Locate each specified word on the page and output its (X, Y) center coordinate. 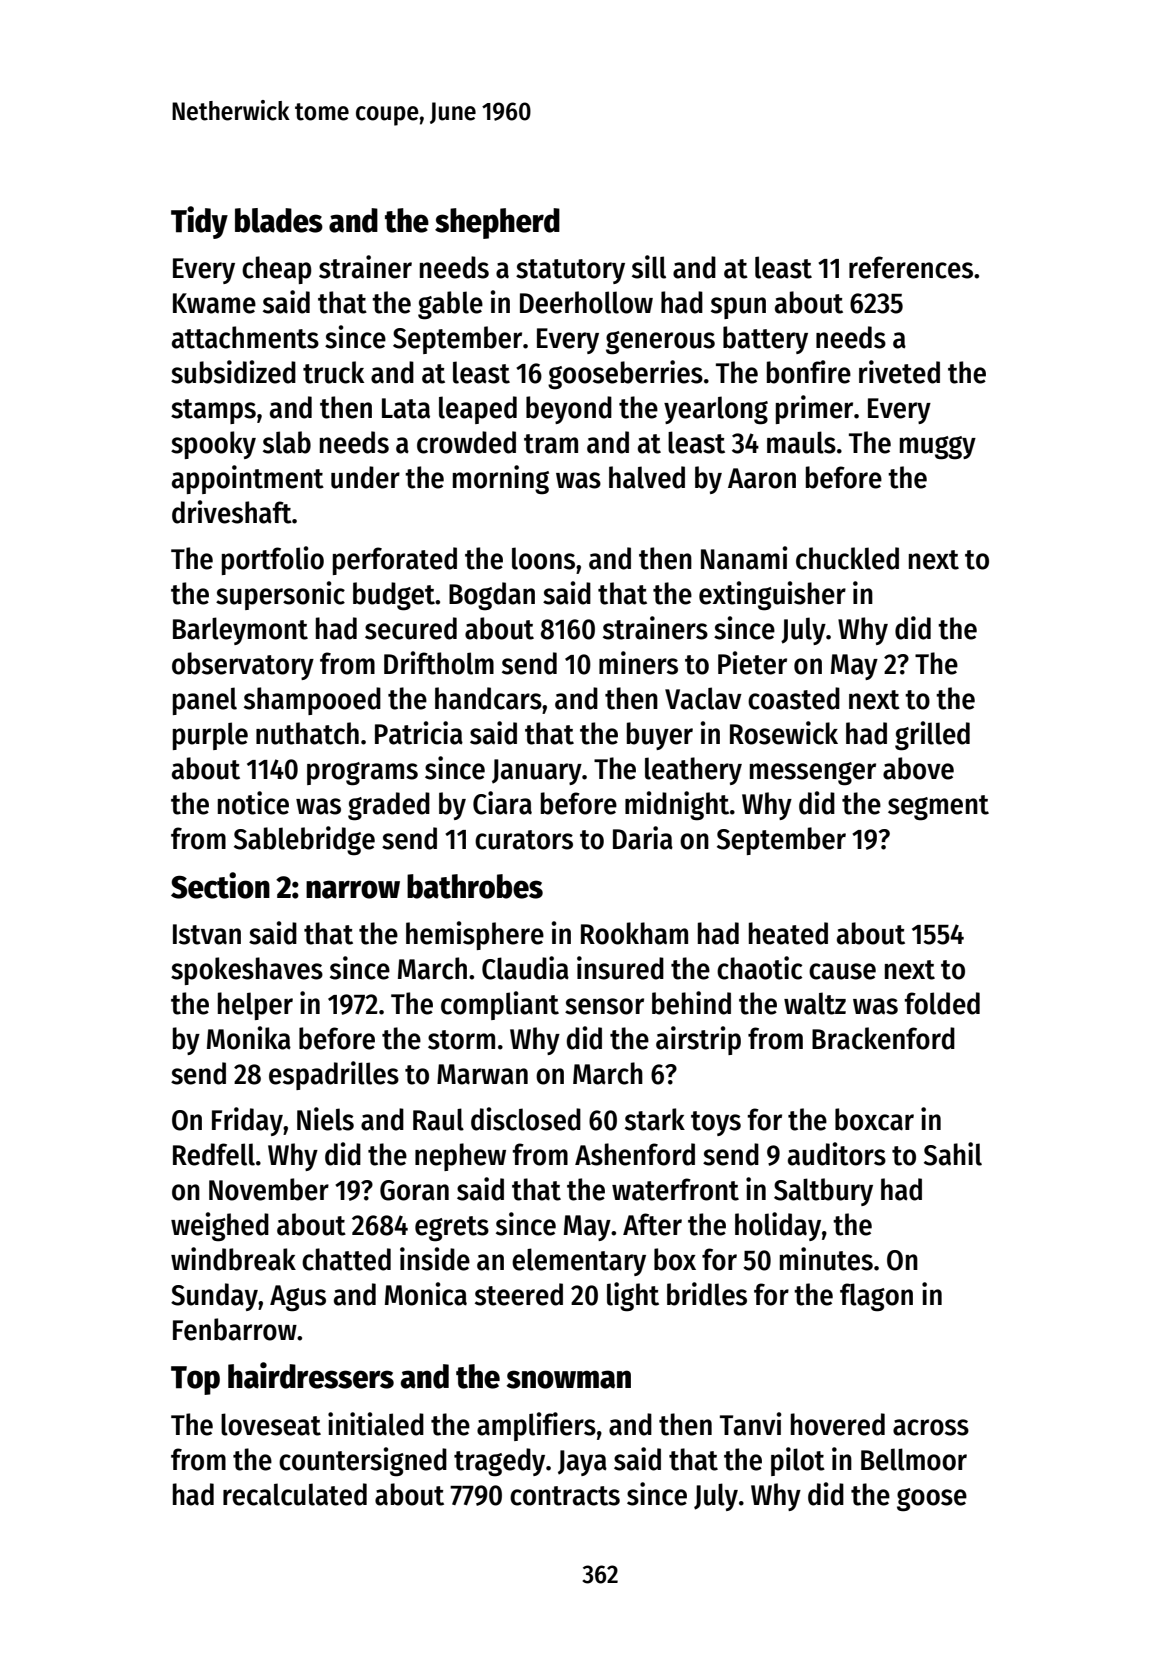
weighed (220, 1227)
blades (279, 220)
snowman (569, 1379)
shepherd (497, 223)
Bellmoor (914, 1459)
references (911, 267)
